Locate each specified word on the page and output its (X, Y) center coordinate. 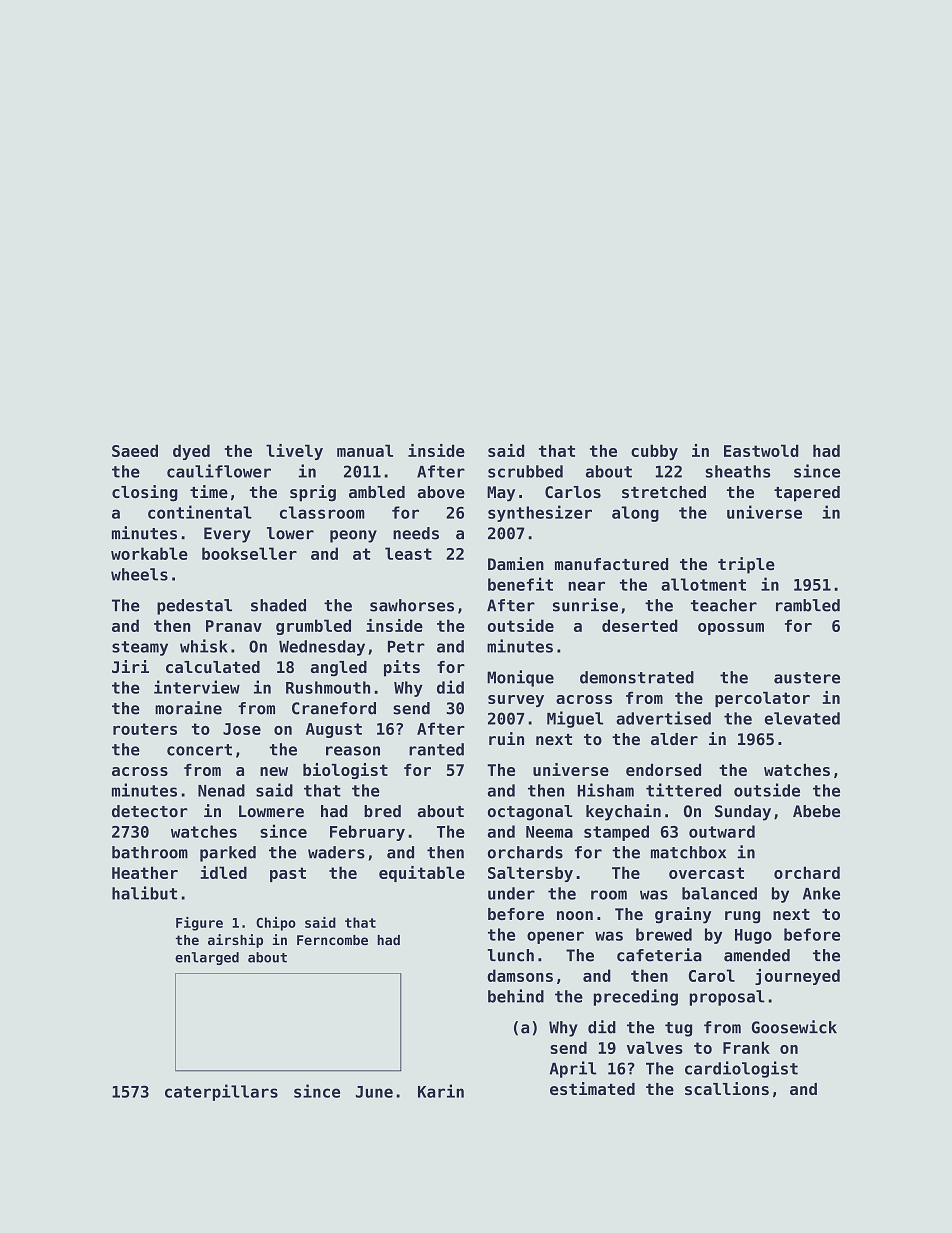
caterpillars (221, 1092)
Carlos (573, 492)
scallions (727, 1088)
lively (294, 452)
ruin (506, 738)
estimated (592, 1088)
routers (145, 729)
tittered (683, 790)
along (635, 514)
